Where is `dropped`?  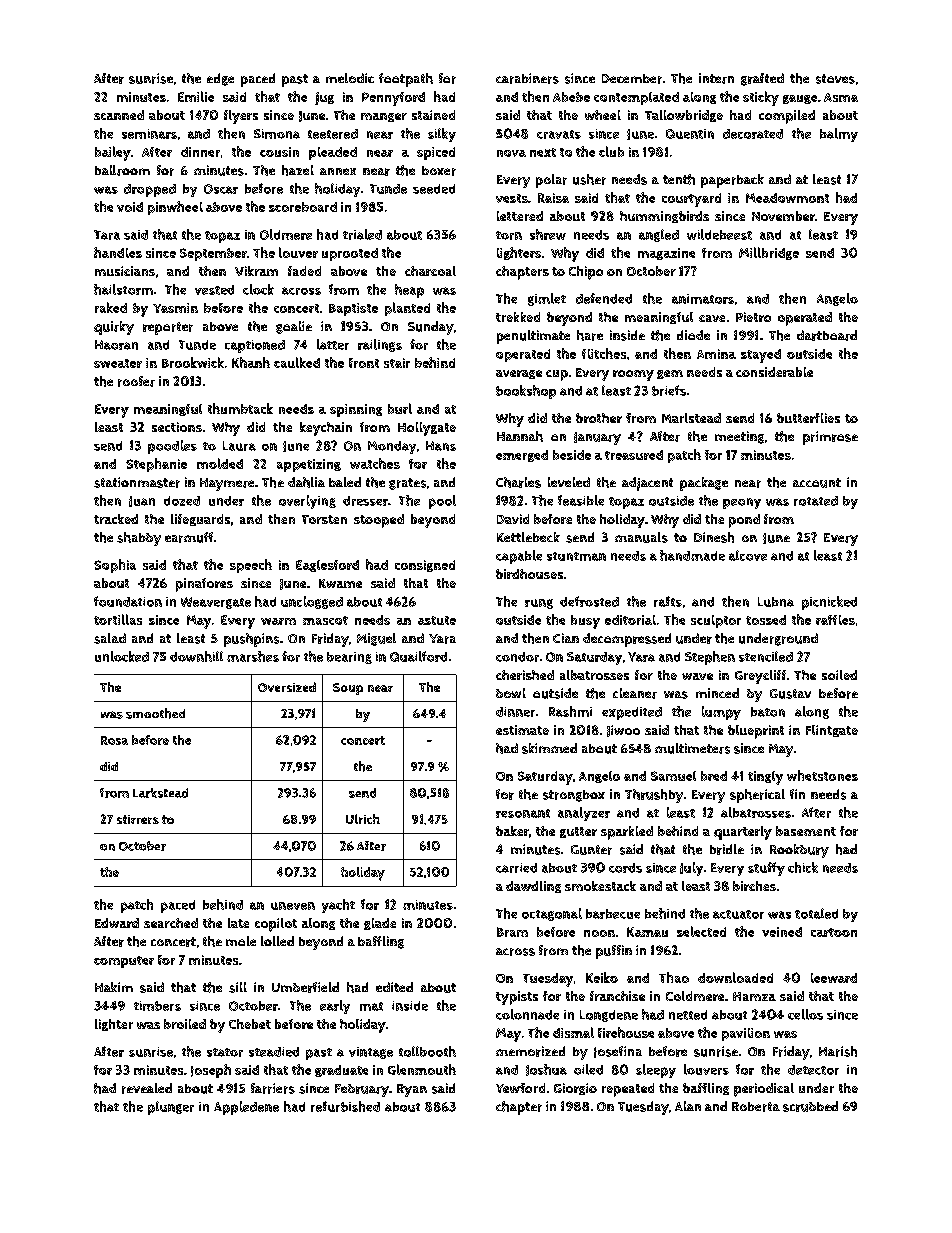 dropped is located at coordinates (150, 190).
